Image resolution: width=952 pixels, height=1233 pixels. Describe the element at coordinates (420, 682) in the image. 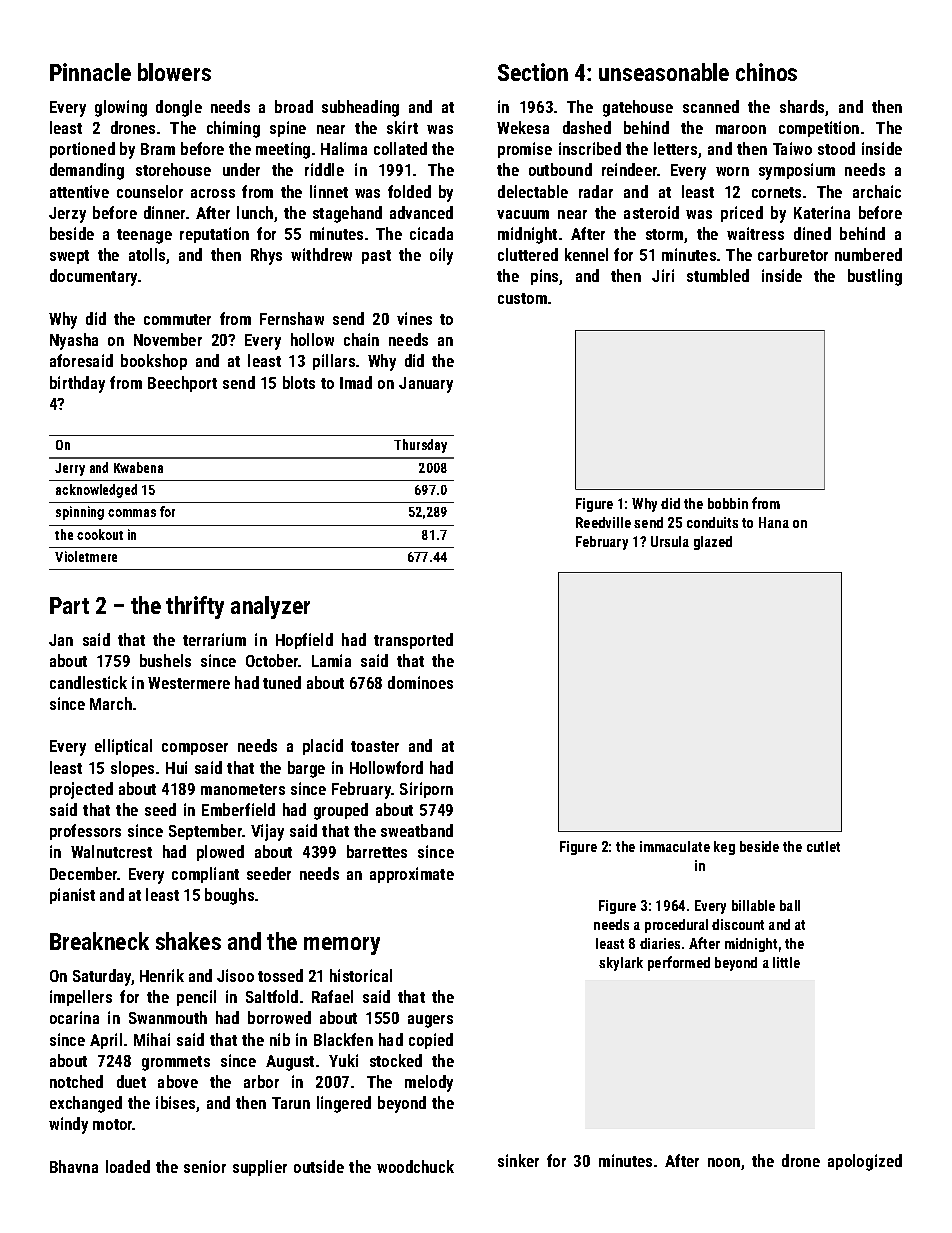

I see `dominoes` at that location.
